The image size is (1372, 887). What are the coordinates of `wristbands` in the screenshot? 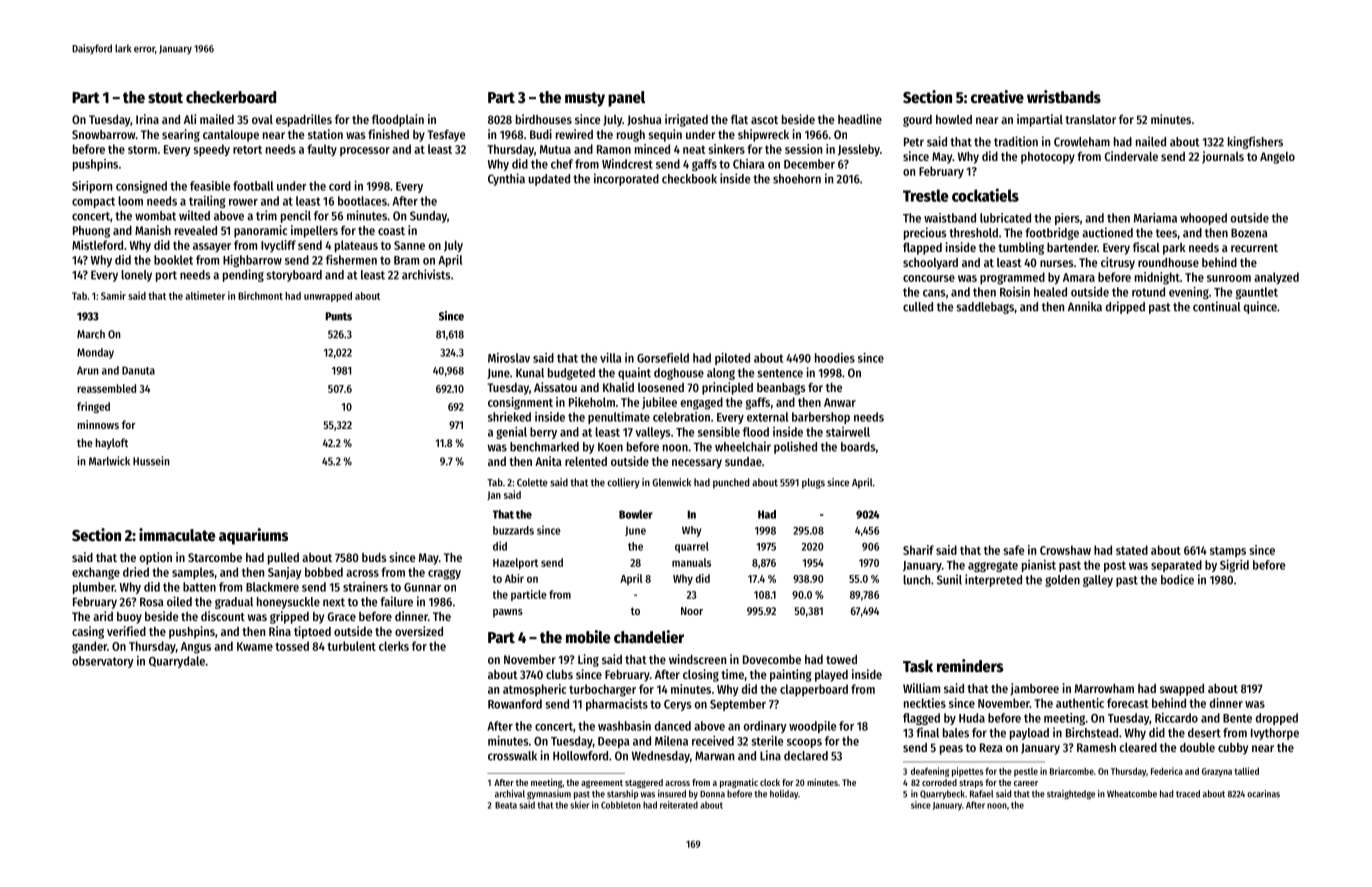 It's located at (1064, 97).
